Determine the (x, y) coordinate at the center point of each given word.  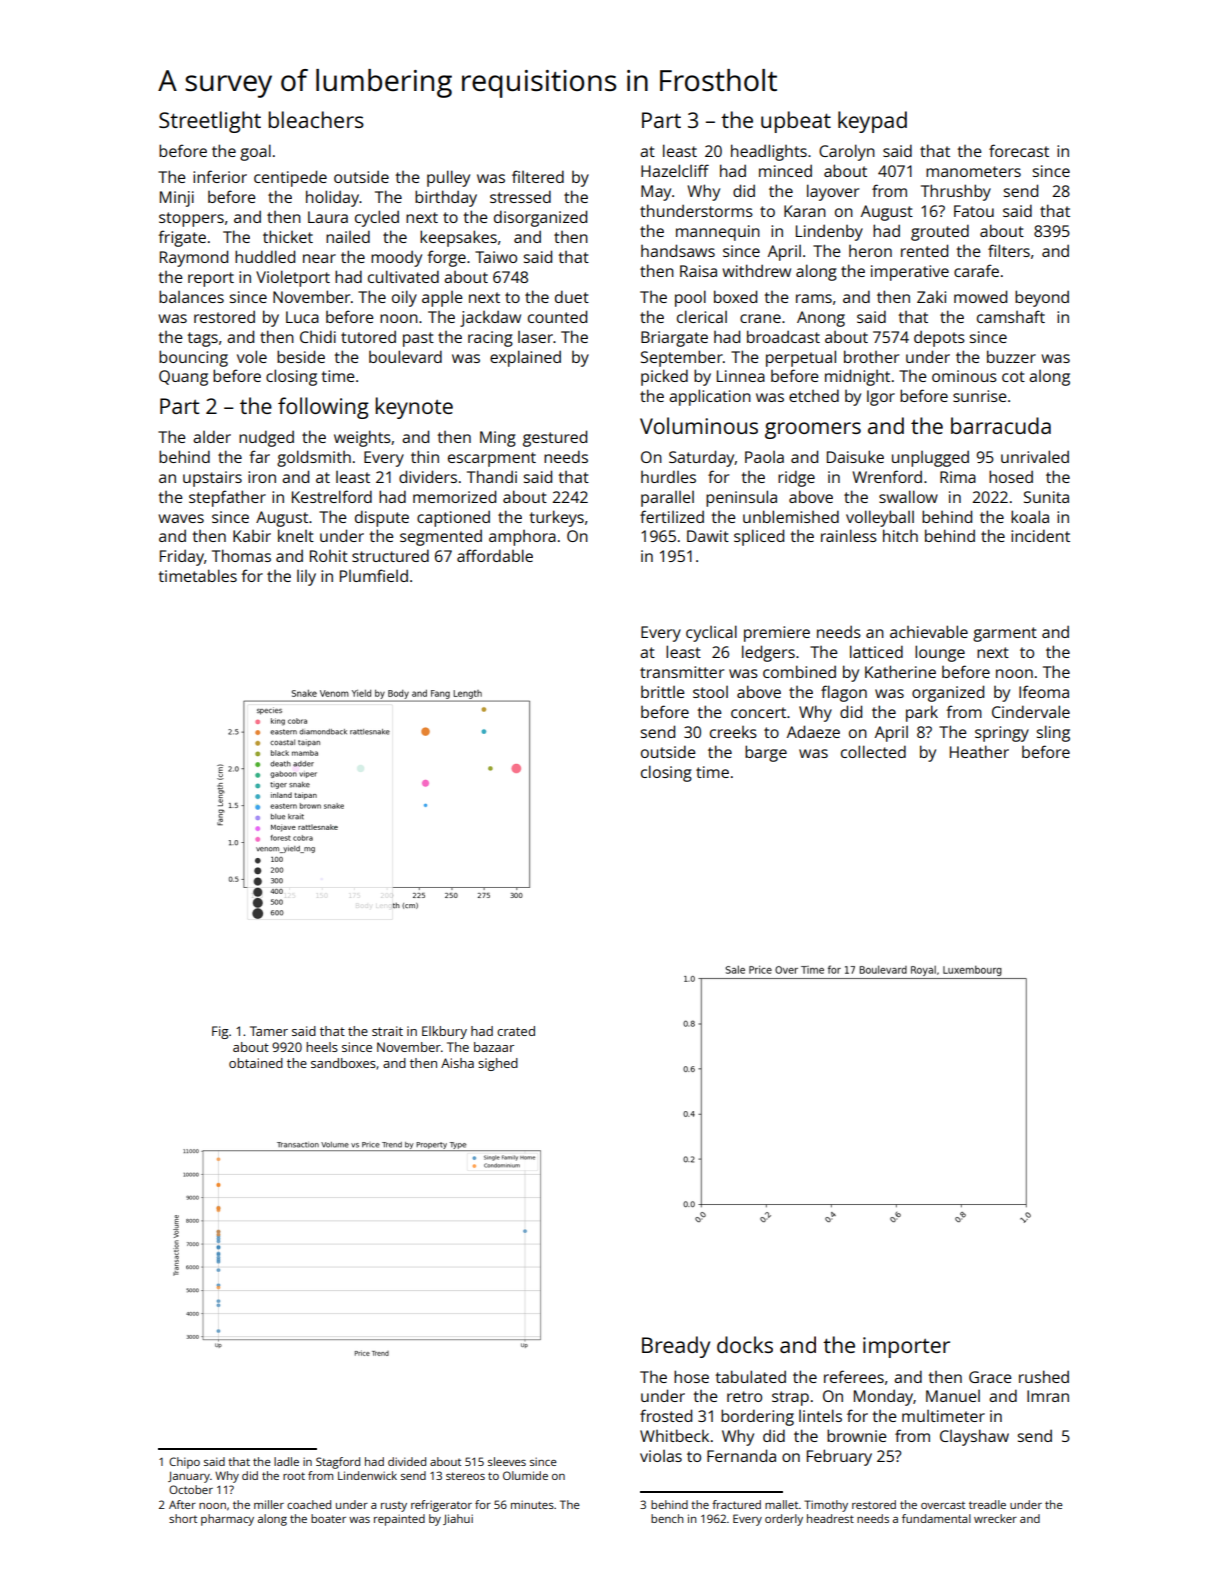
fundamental (936, 1518)
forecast (1019, 150)
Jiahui (458, 1519)
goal (255, 152)
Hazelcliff (675, 170)
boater (328, 1518)
